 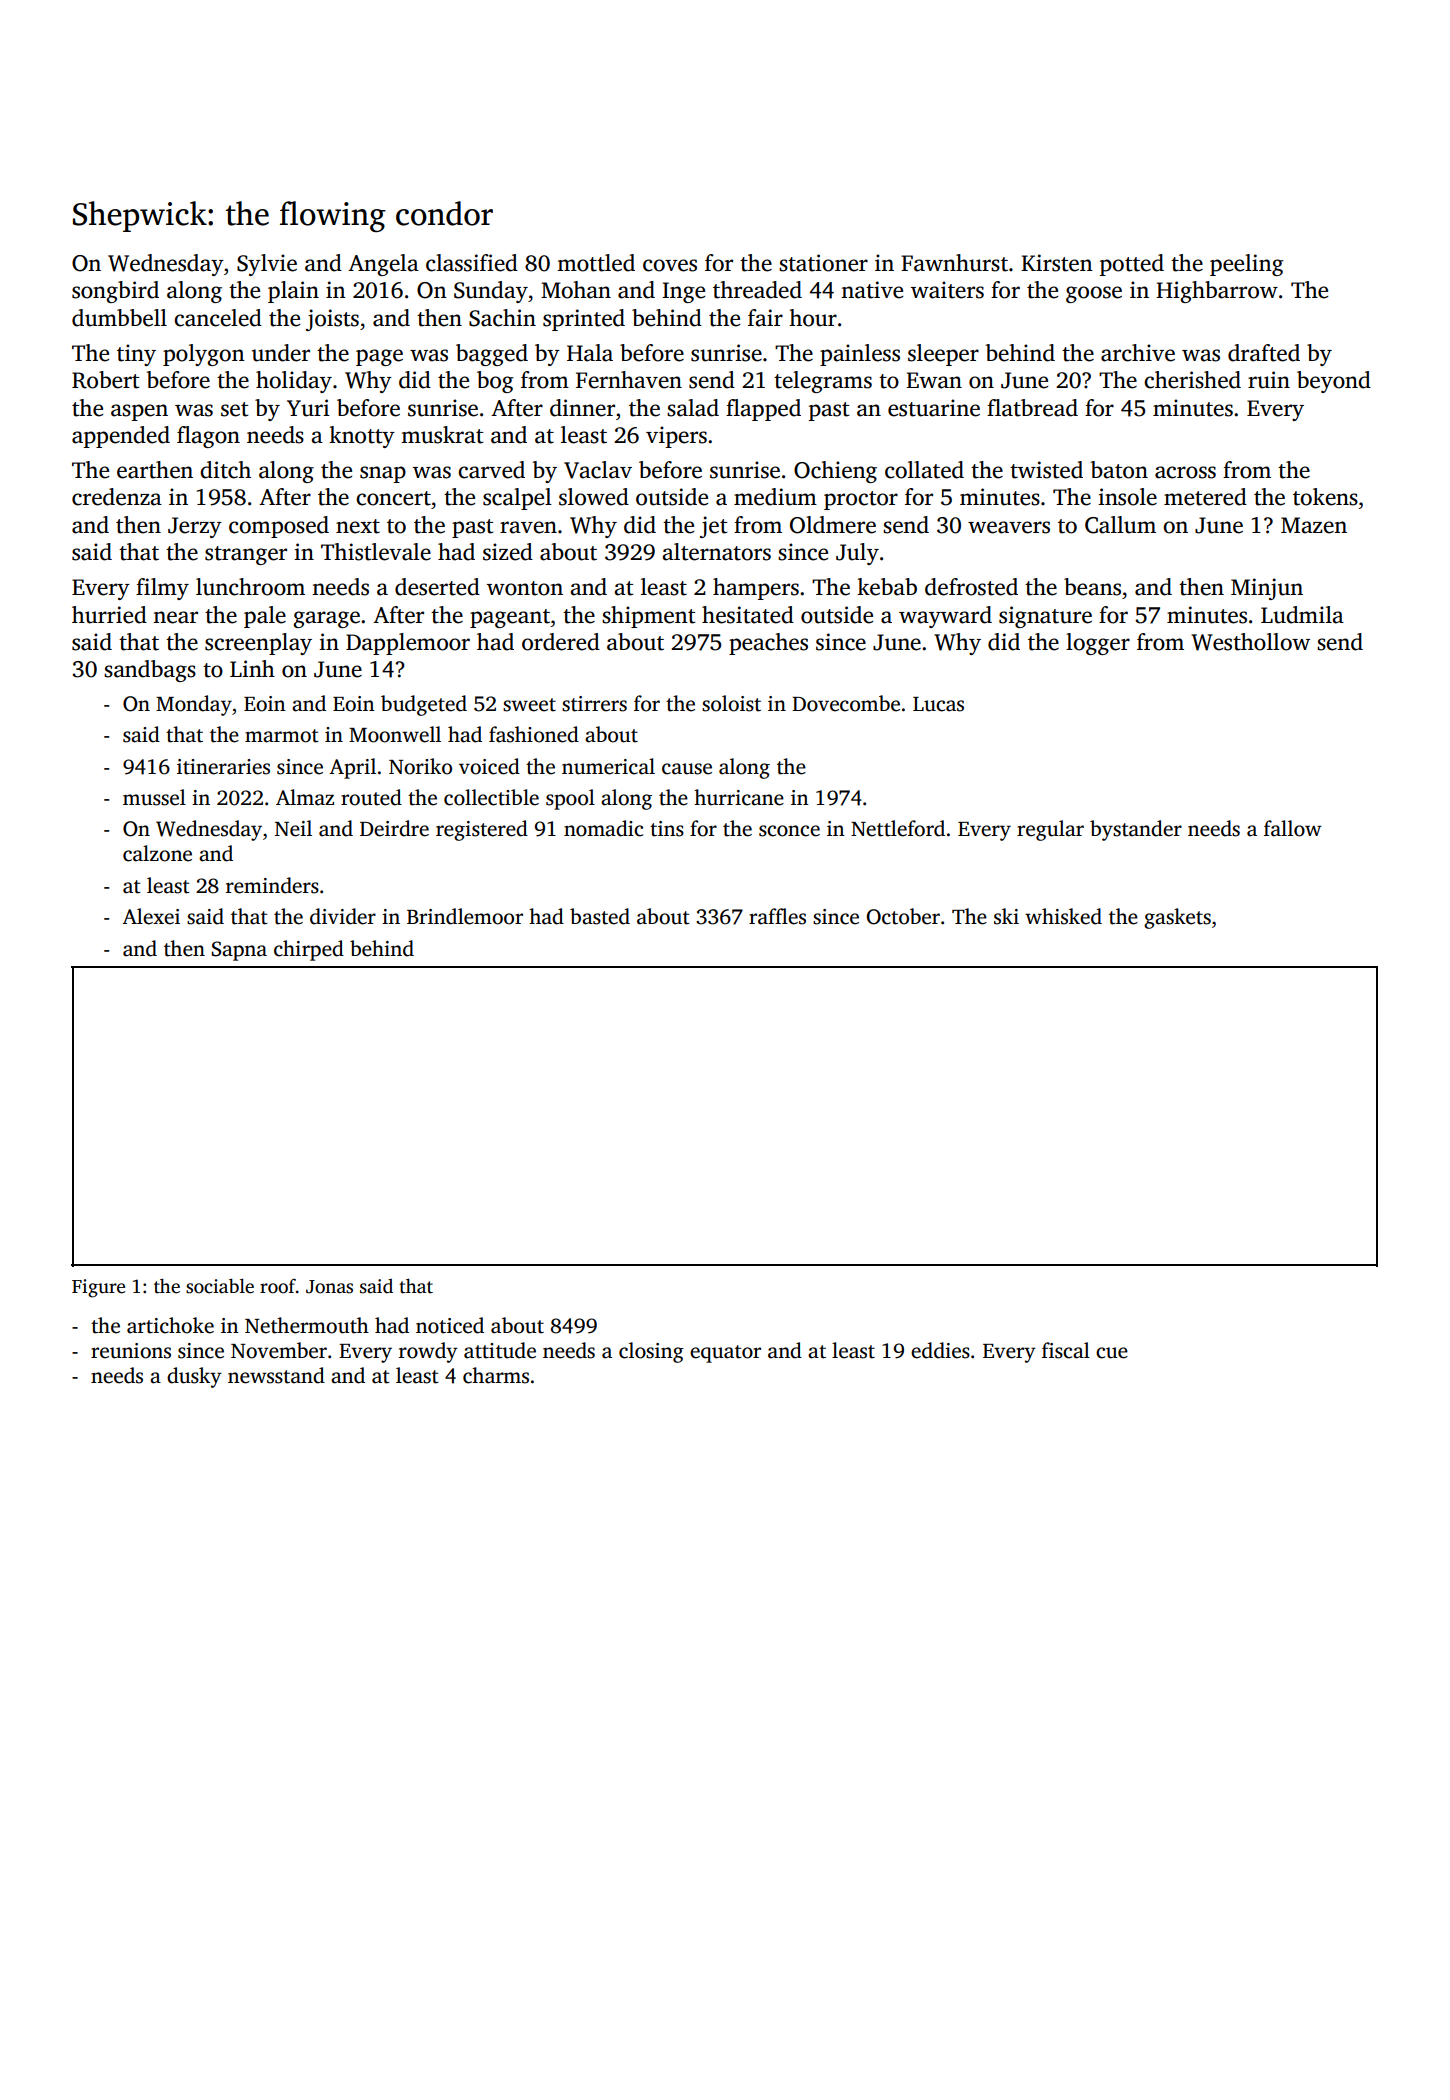 I want to click on Thistlevale, so click(x=376, y=552).
